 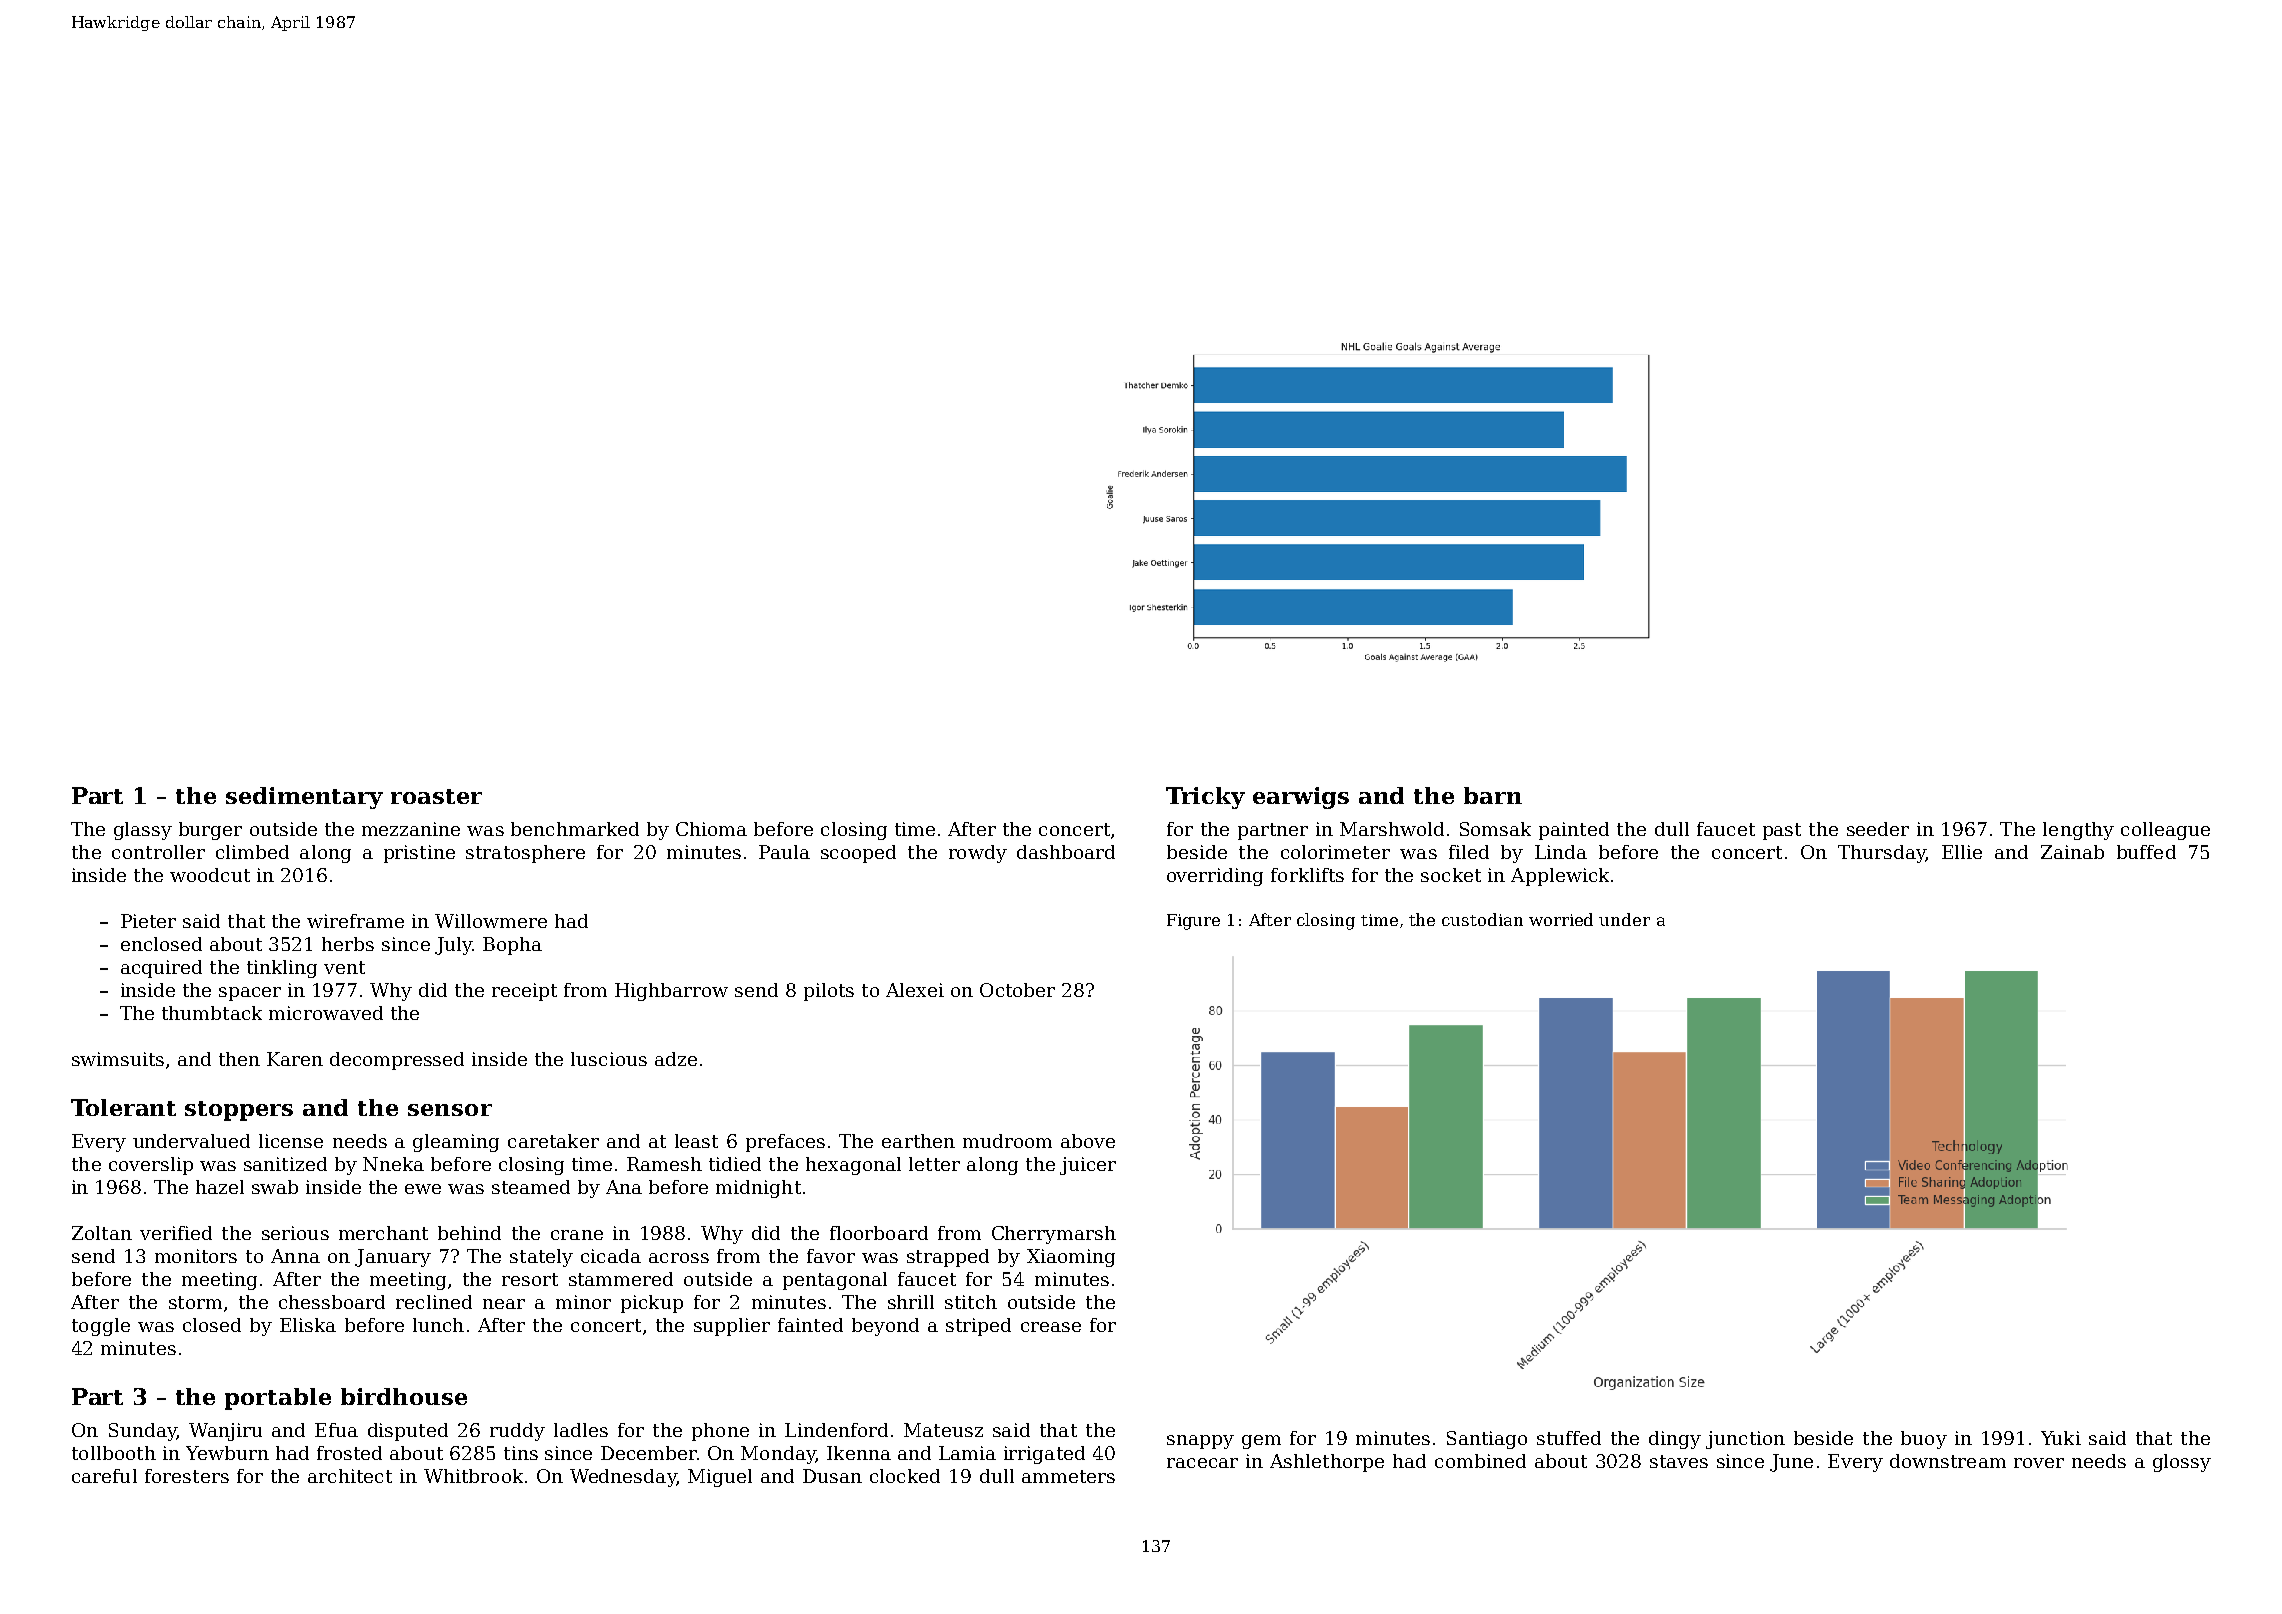 What do you see at coordinates (158, 852) in the page?
I see `controller` at bounding box center [158, 852].
